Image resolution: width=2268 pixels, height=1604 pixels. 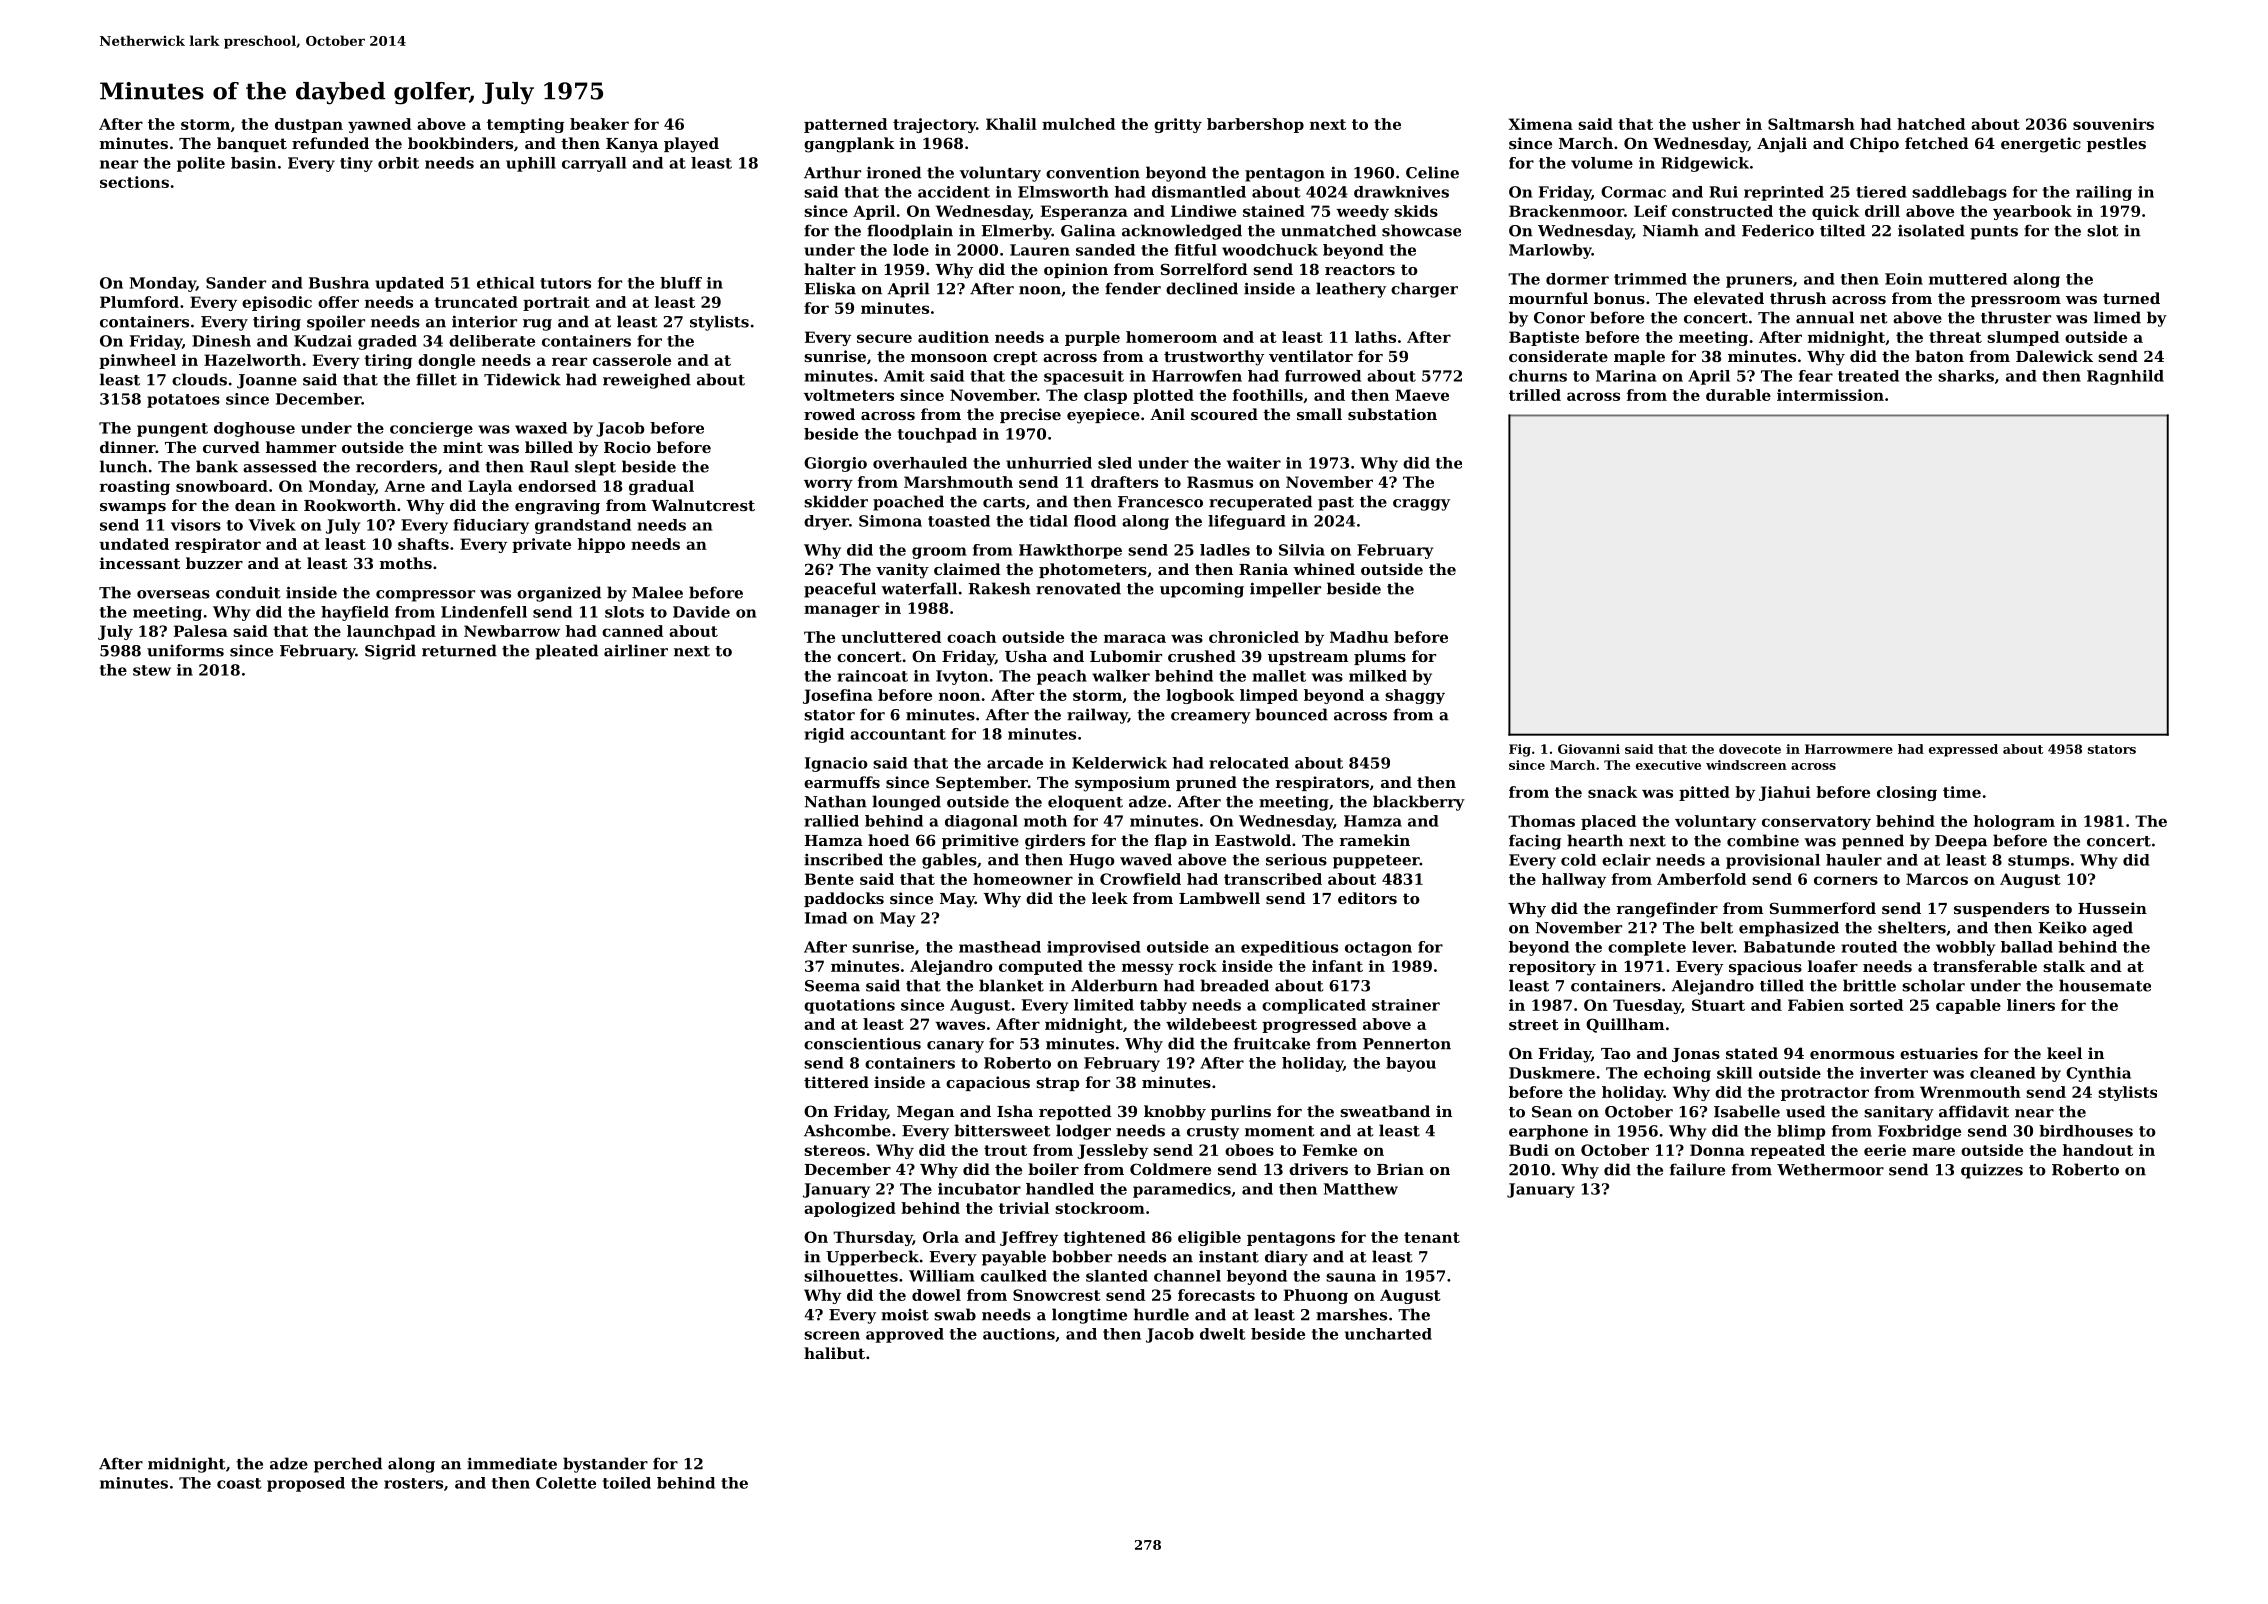 I want to click on intermission, so click(x=1830, y=395).
